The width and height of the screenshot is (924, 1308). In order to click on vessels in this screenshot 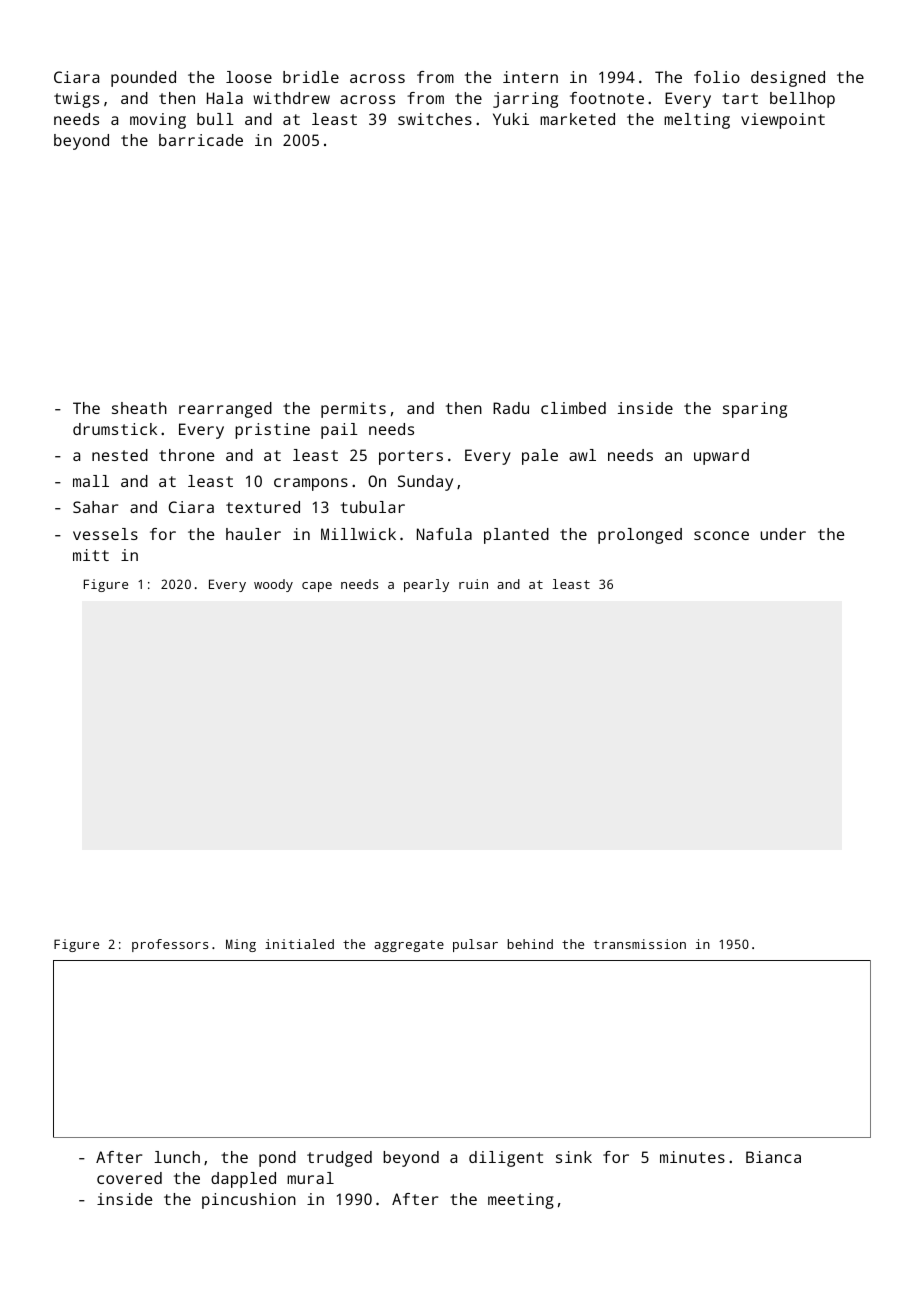, I will do `click(105, 534)`.
